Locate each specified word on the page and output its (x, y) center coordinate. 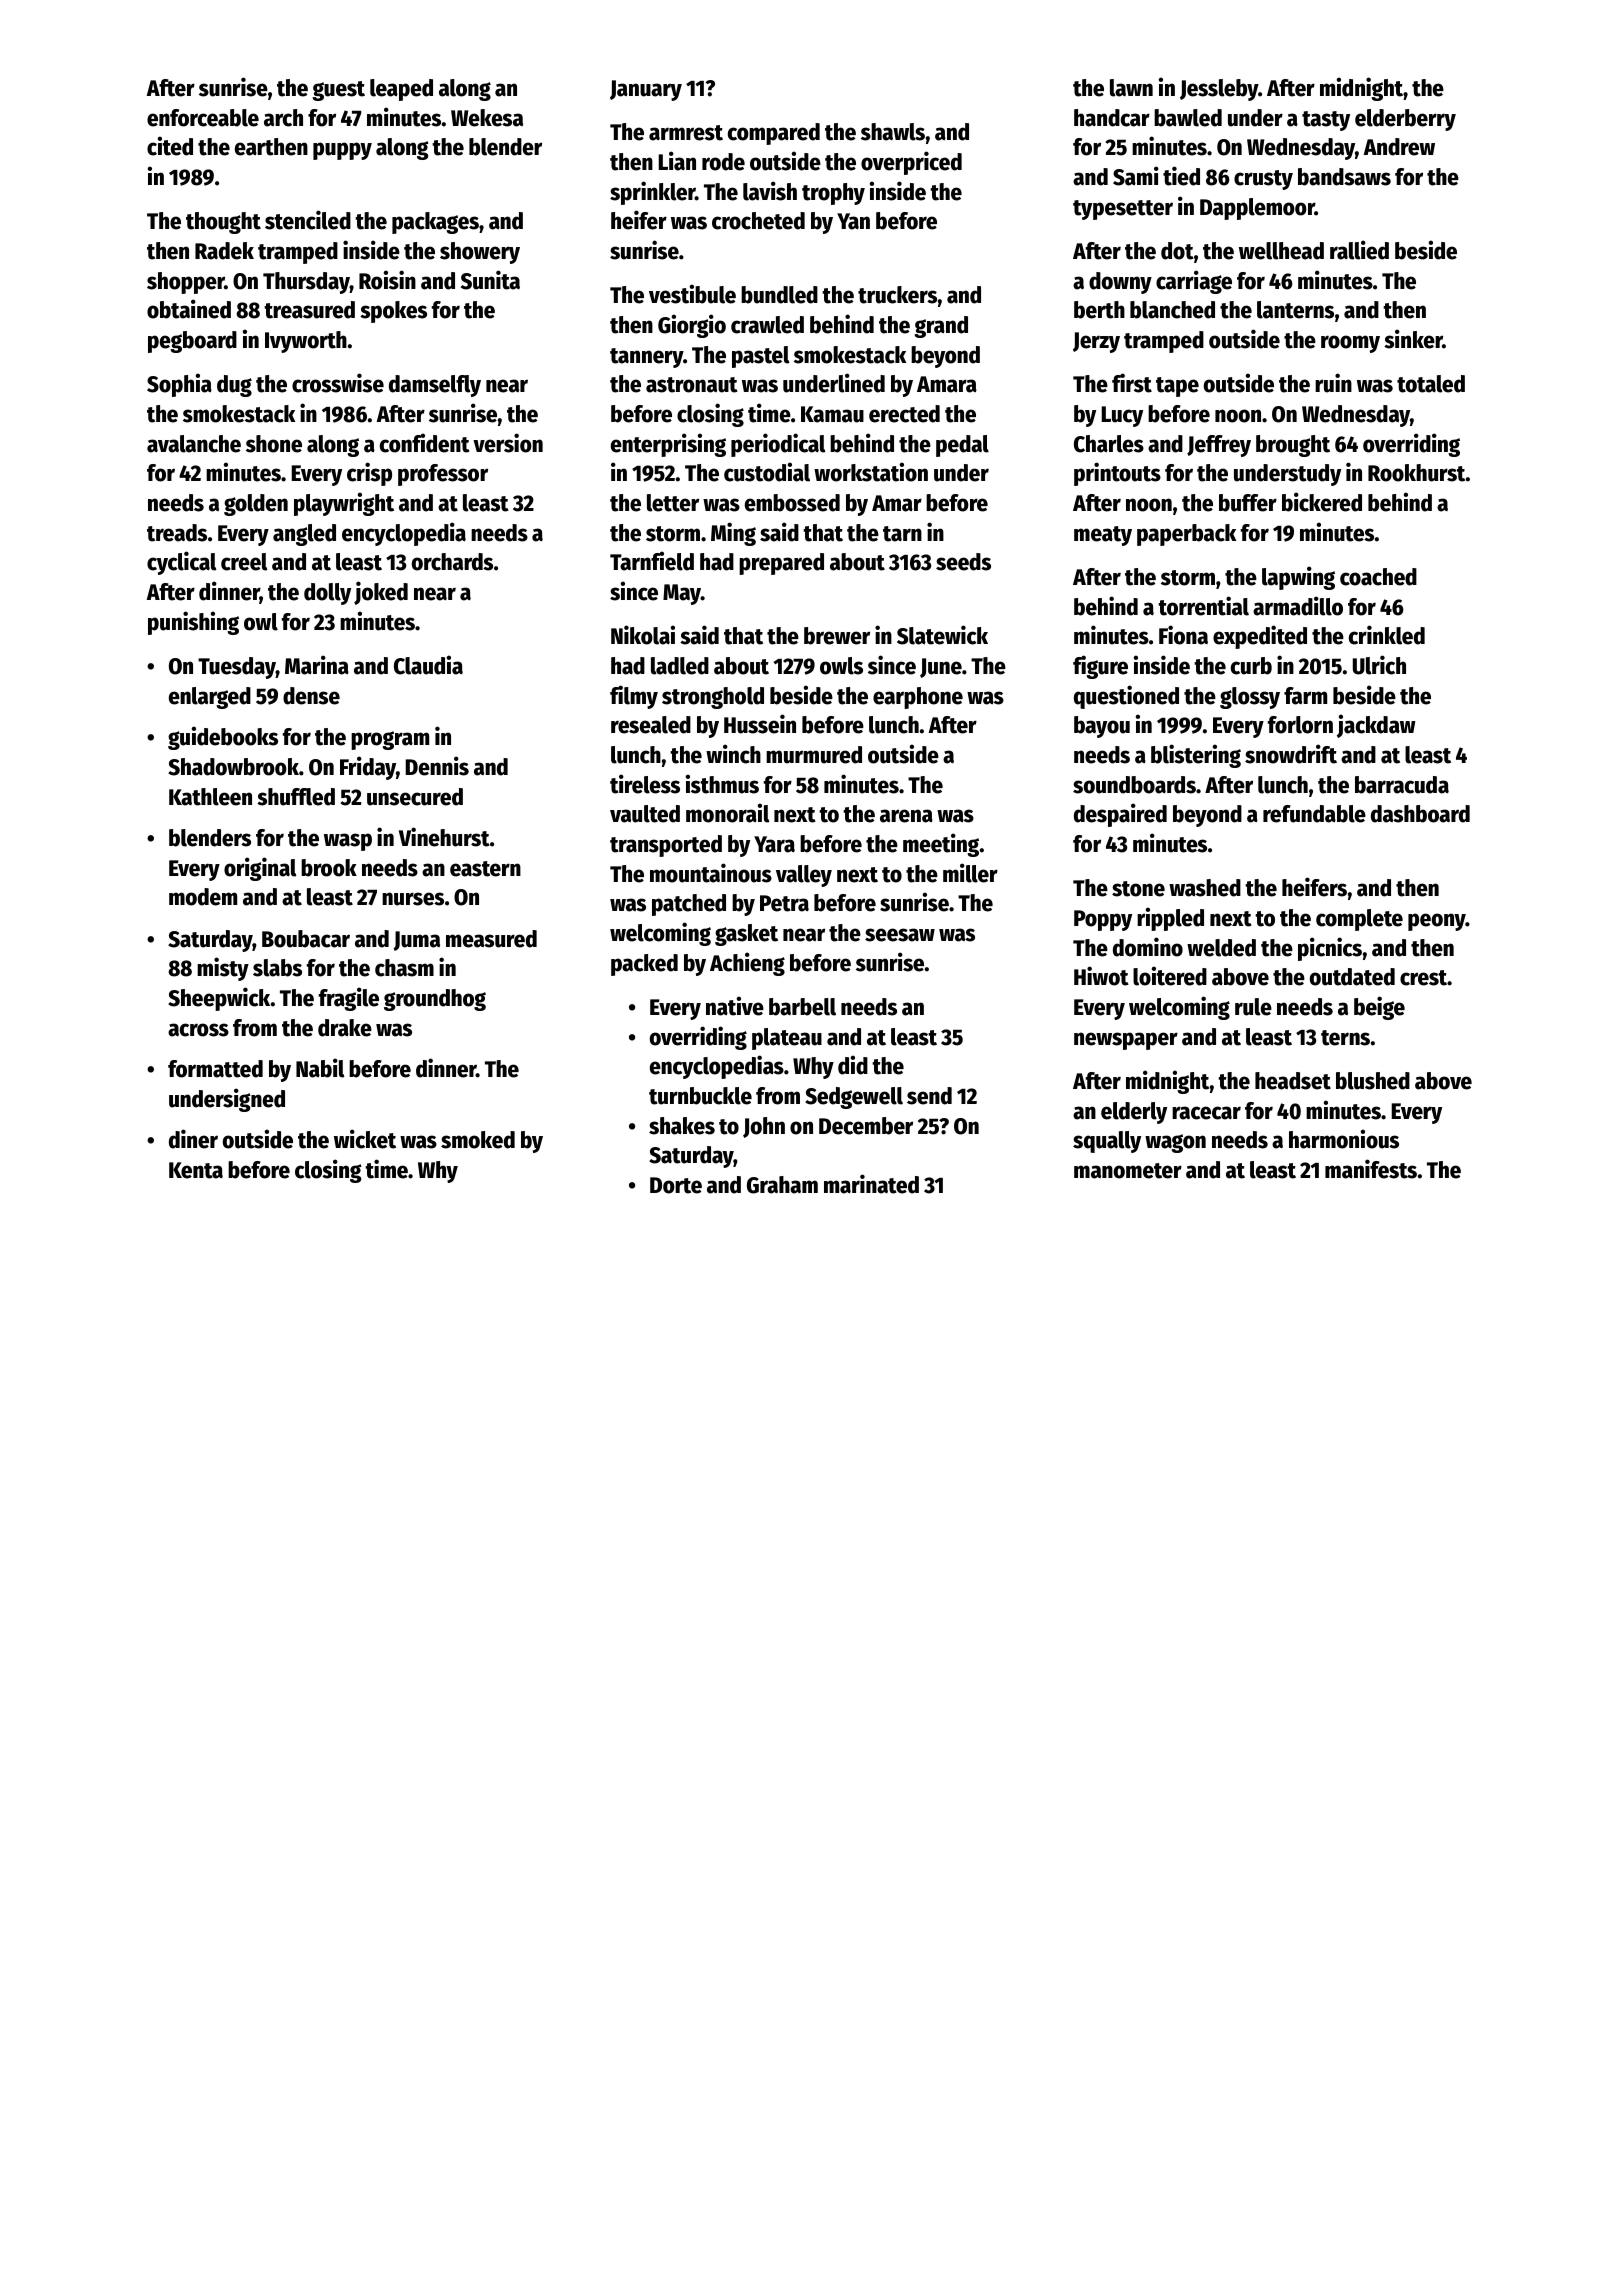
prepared (781, 564)
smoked (478, 1140)
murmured (814, 755)
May (682, 594)
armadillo (1298, 606)
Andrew (1399, 147)
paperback (1186, 535)
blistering (1196, 756)
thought (223, 223)
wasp (348, 842)
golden (256, 505)
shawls (893, 132)
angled (304, 535)
